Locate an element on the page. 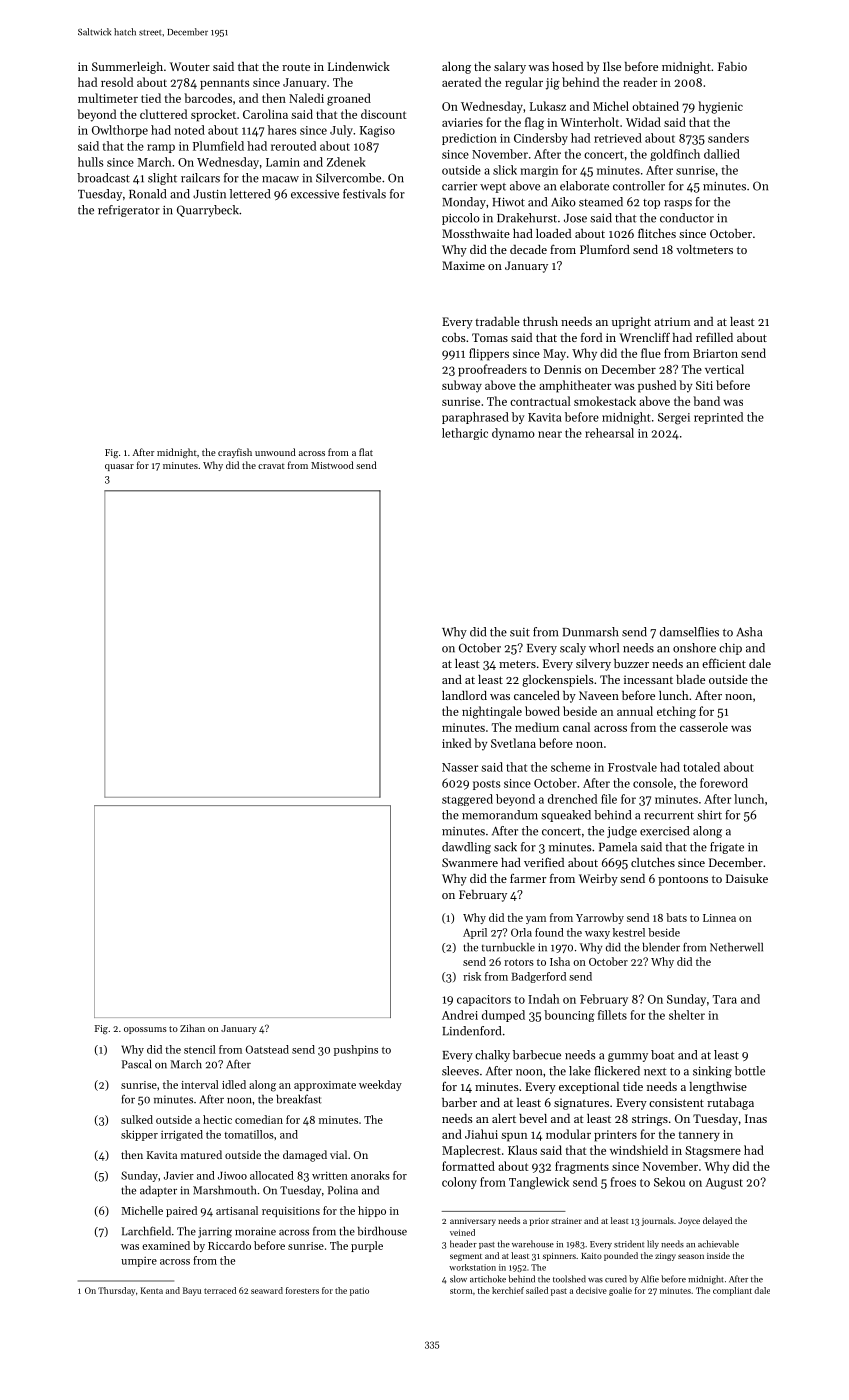 The width and height of the document is (849, 1400). Dunmarsh is located at coordinates (590, 632).
